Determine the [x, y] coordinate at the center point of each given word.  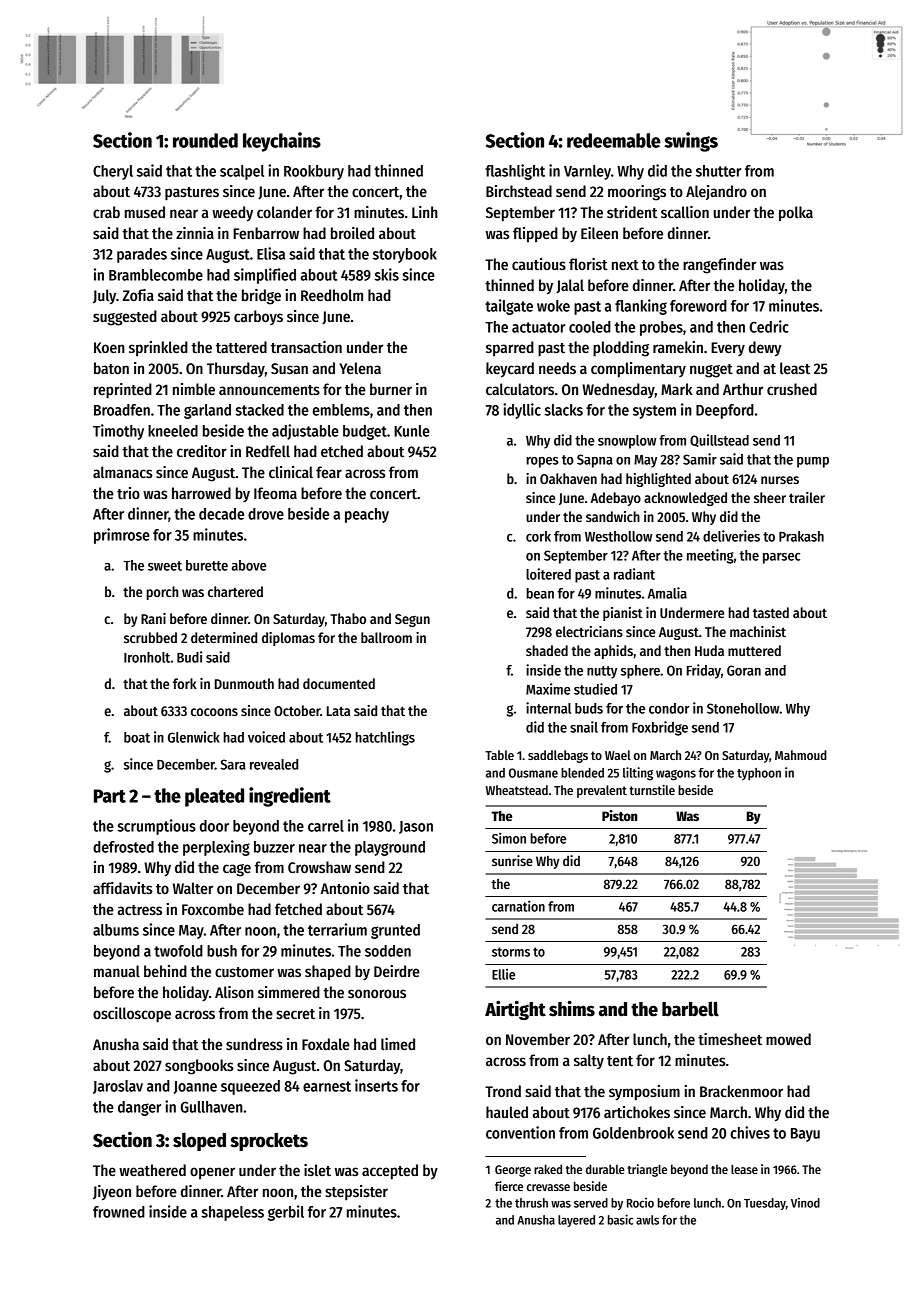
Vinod [805, 1203]
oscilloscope [132, 1015]
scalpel [242, 172]
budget [365, 432]
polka [796, 214]
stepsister [356, 1192]
